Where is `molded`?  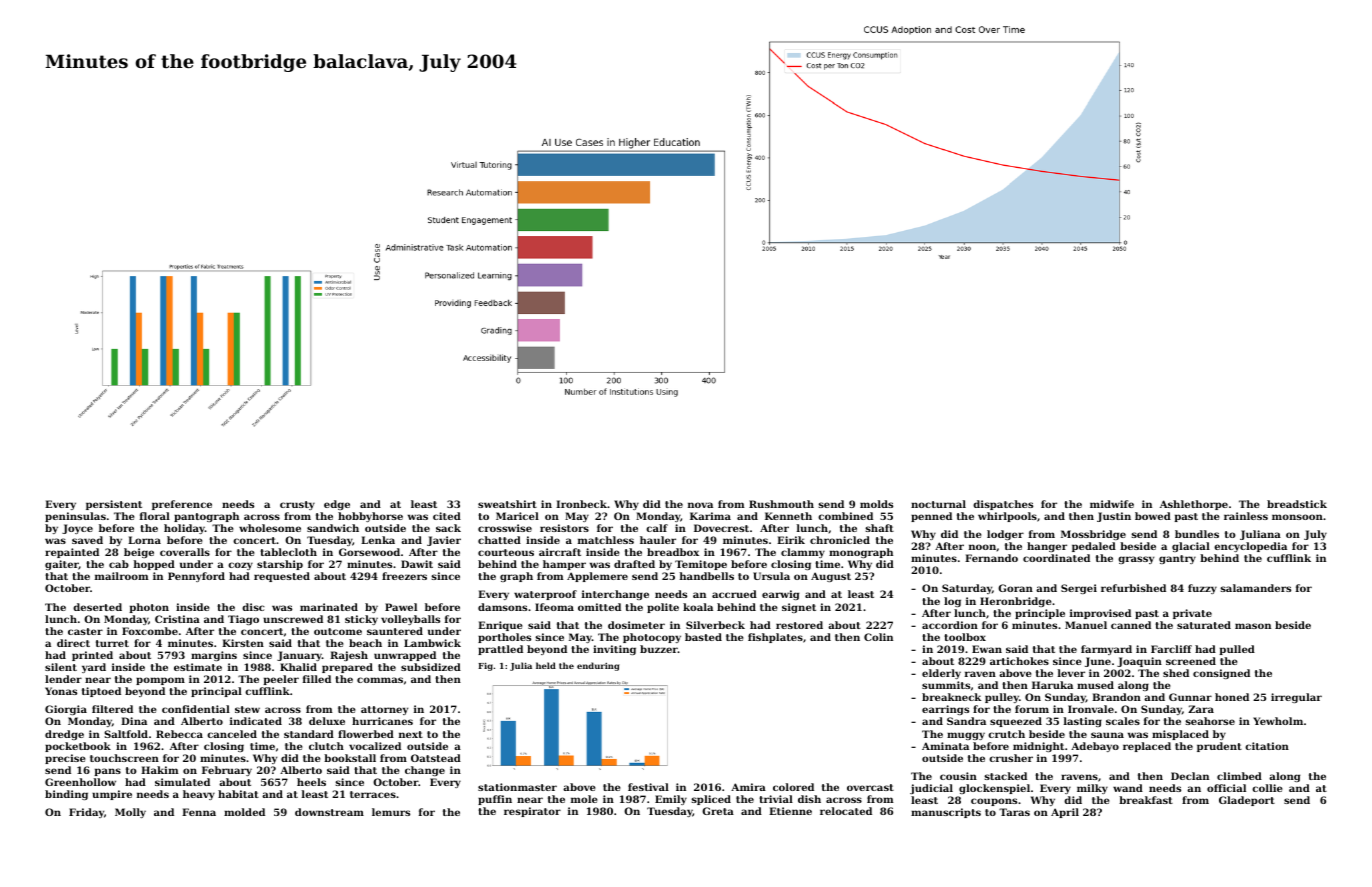
molded is located at coordinates (244, 812).
